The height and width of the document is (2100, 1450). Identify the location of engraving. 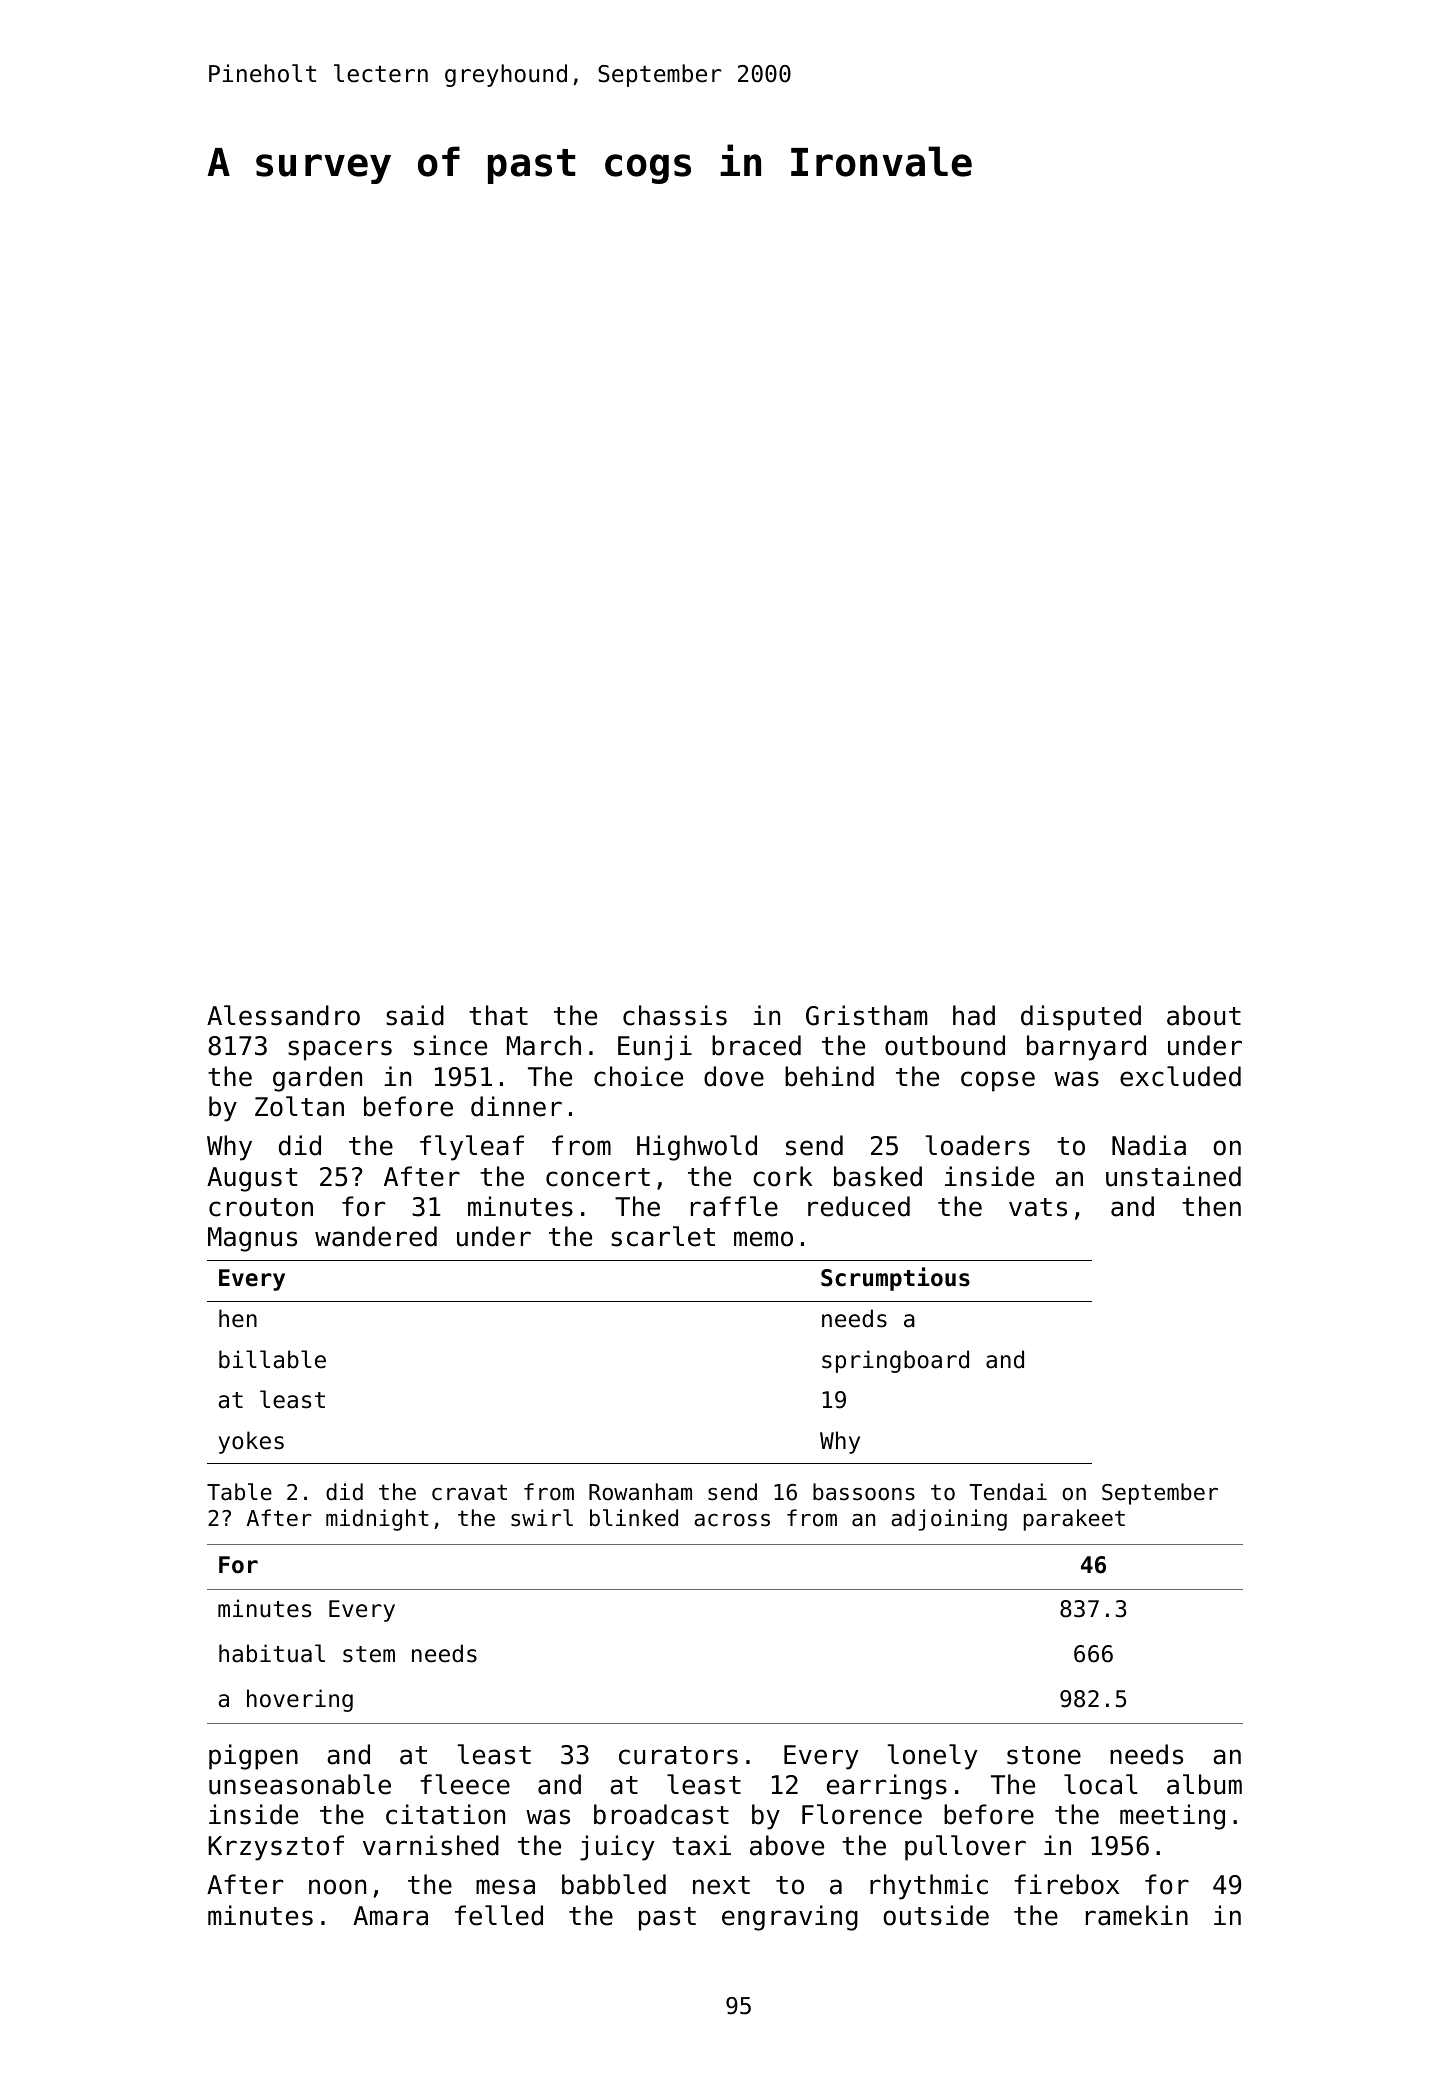
(790, 1918).
